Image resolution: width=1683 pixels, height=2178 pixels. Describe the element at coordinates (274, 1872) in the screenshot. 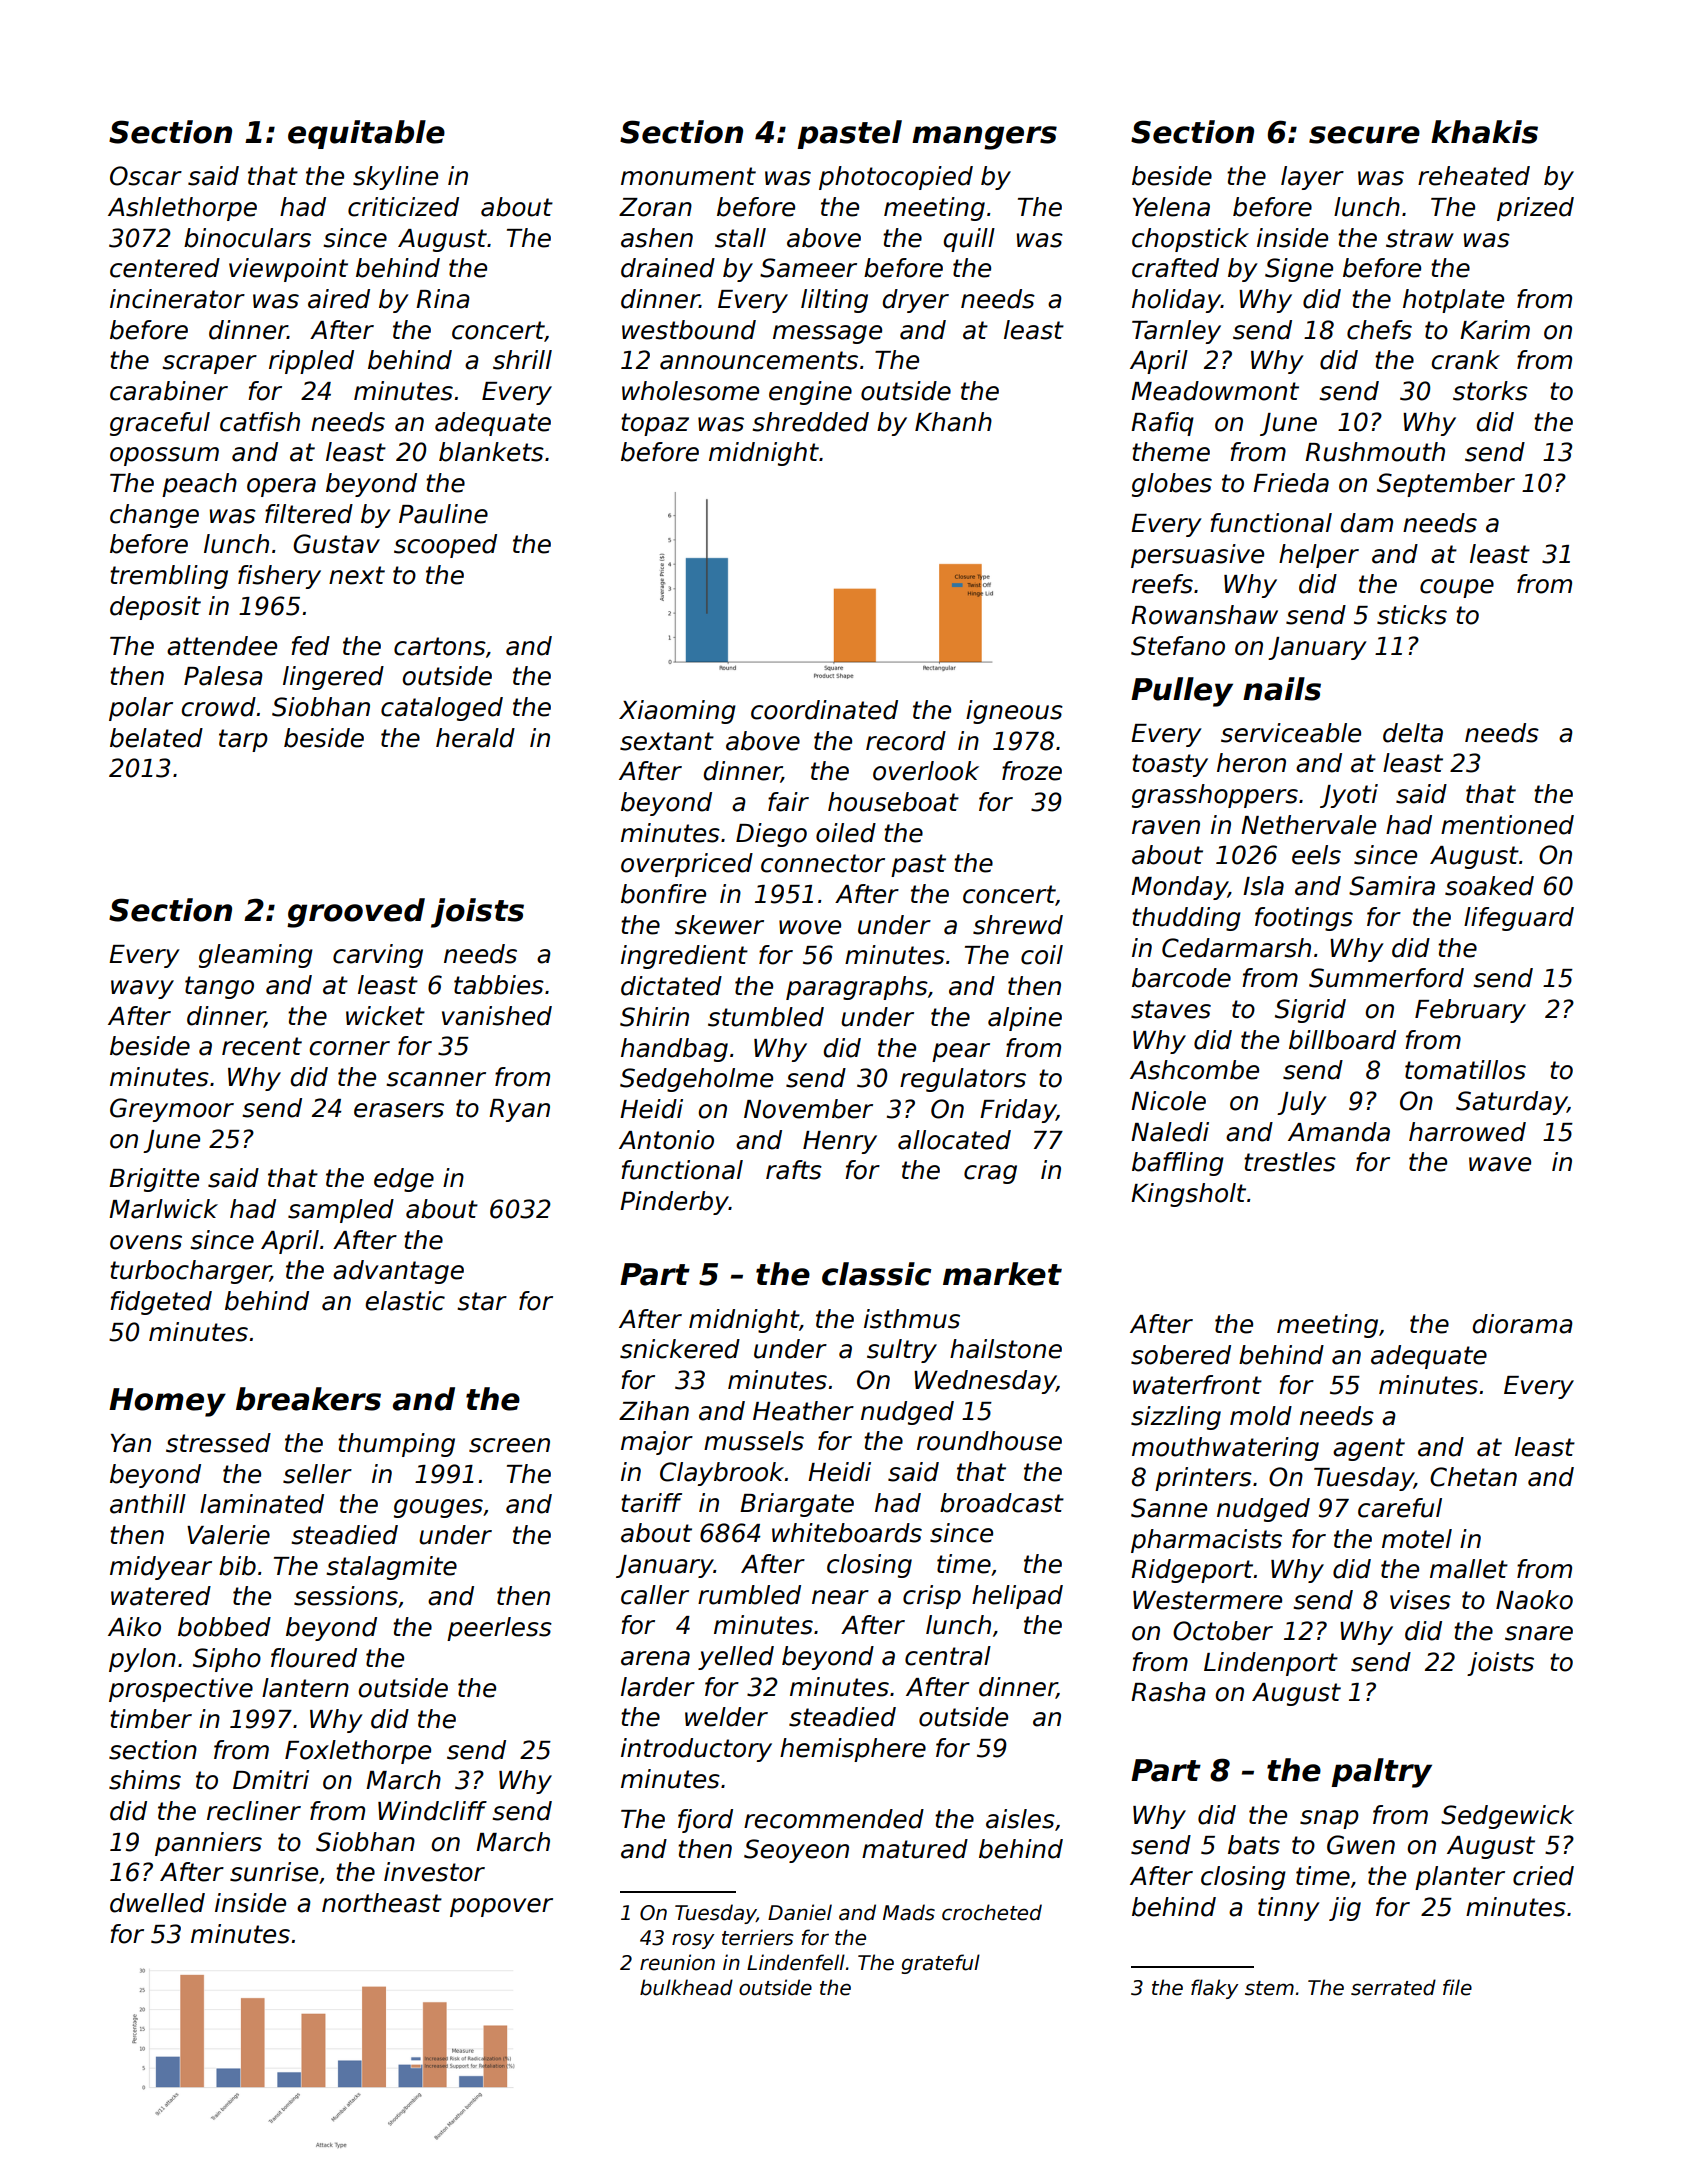

I see `sunrise` at that location.
